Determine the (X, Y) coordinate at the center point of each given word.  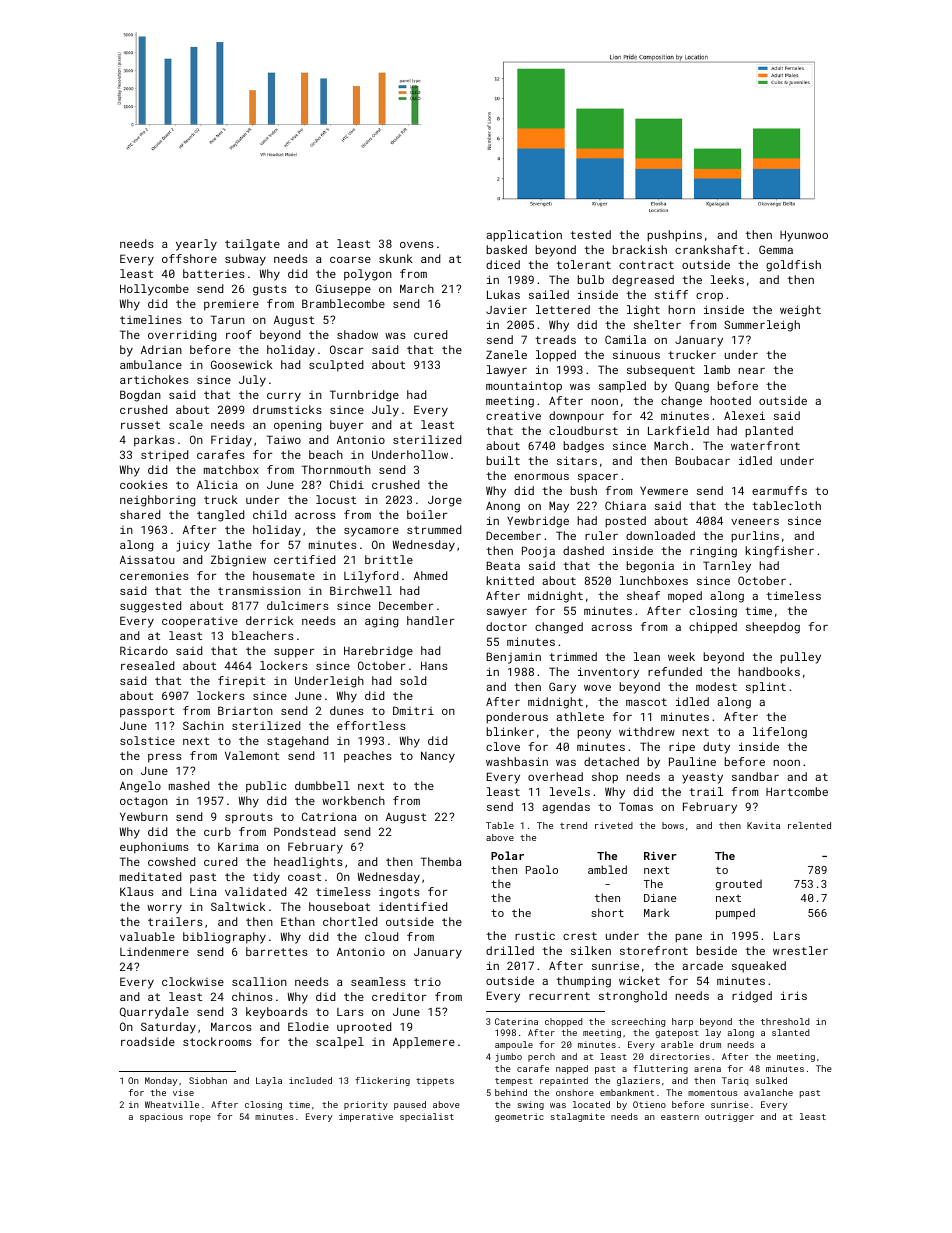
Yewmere (664, 490)
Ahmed (430, 575)
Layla (269, 1081)
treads (555, 339)
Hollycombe (154, 290)
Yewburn (144, 816)
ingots (399, 893)
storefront (654, 950)
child (269, 514)
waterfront (765, 445)
